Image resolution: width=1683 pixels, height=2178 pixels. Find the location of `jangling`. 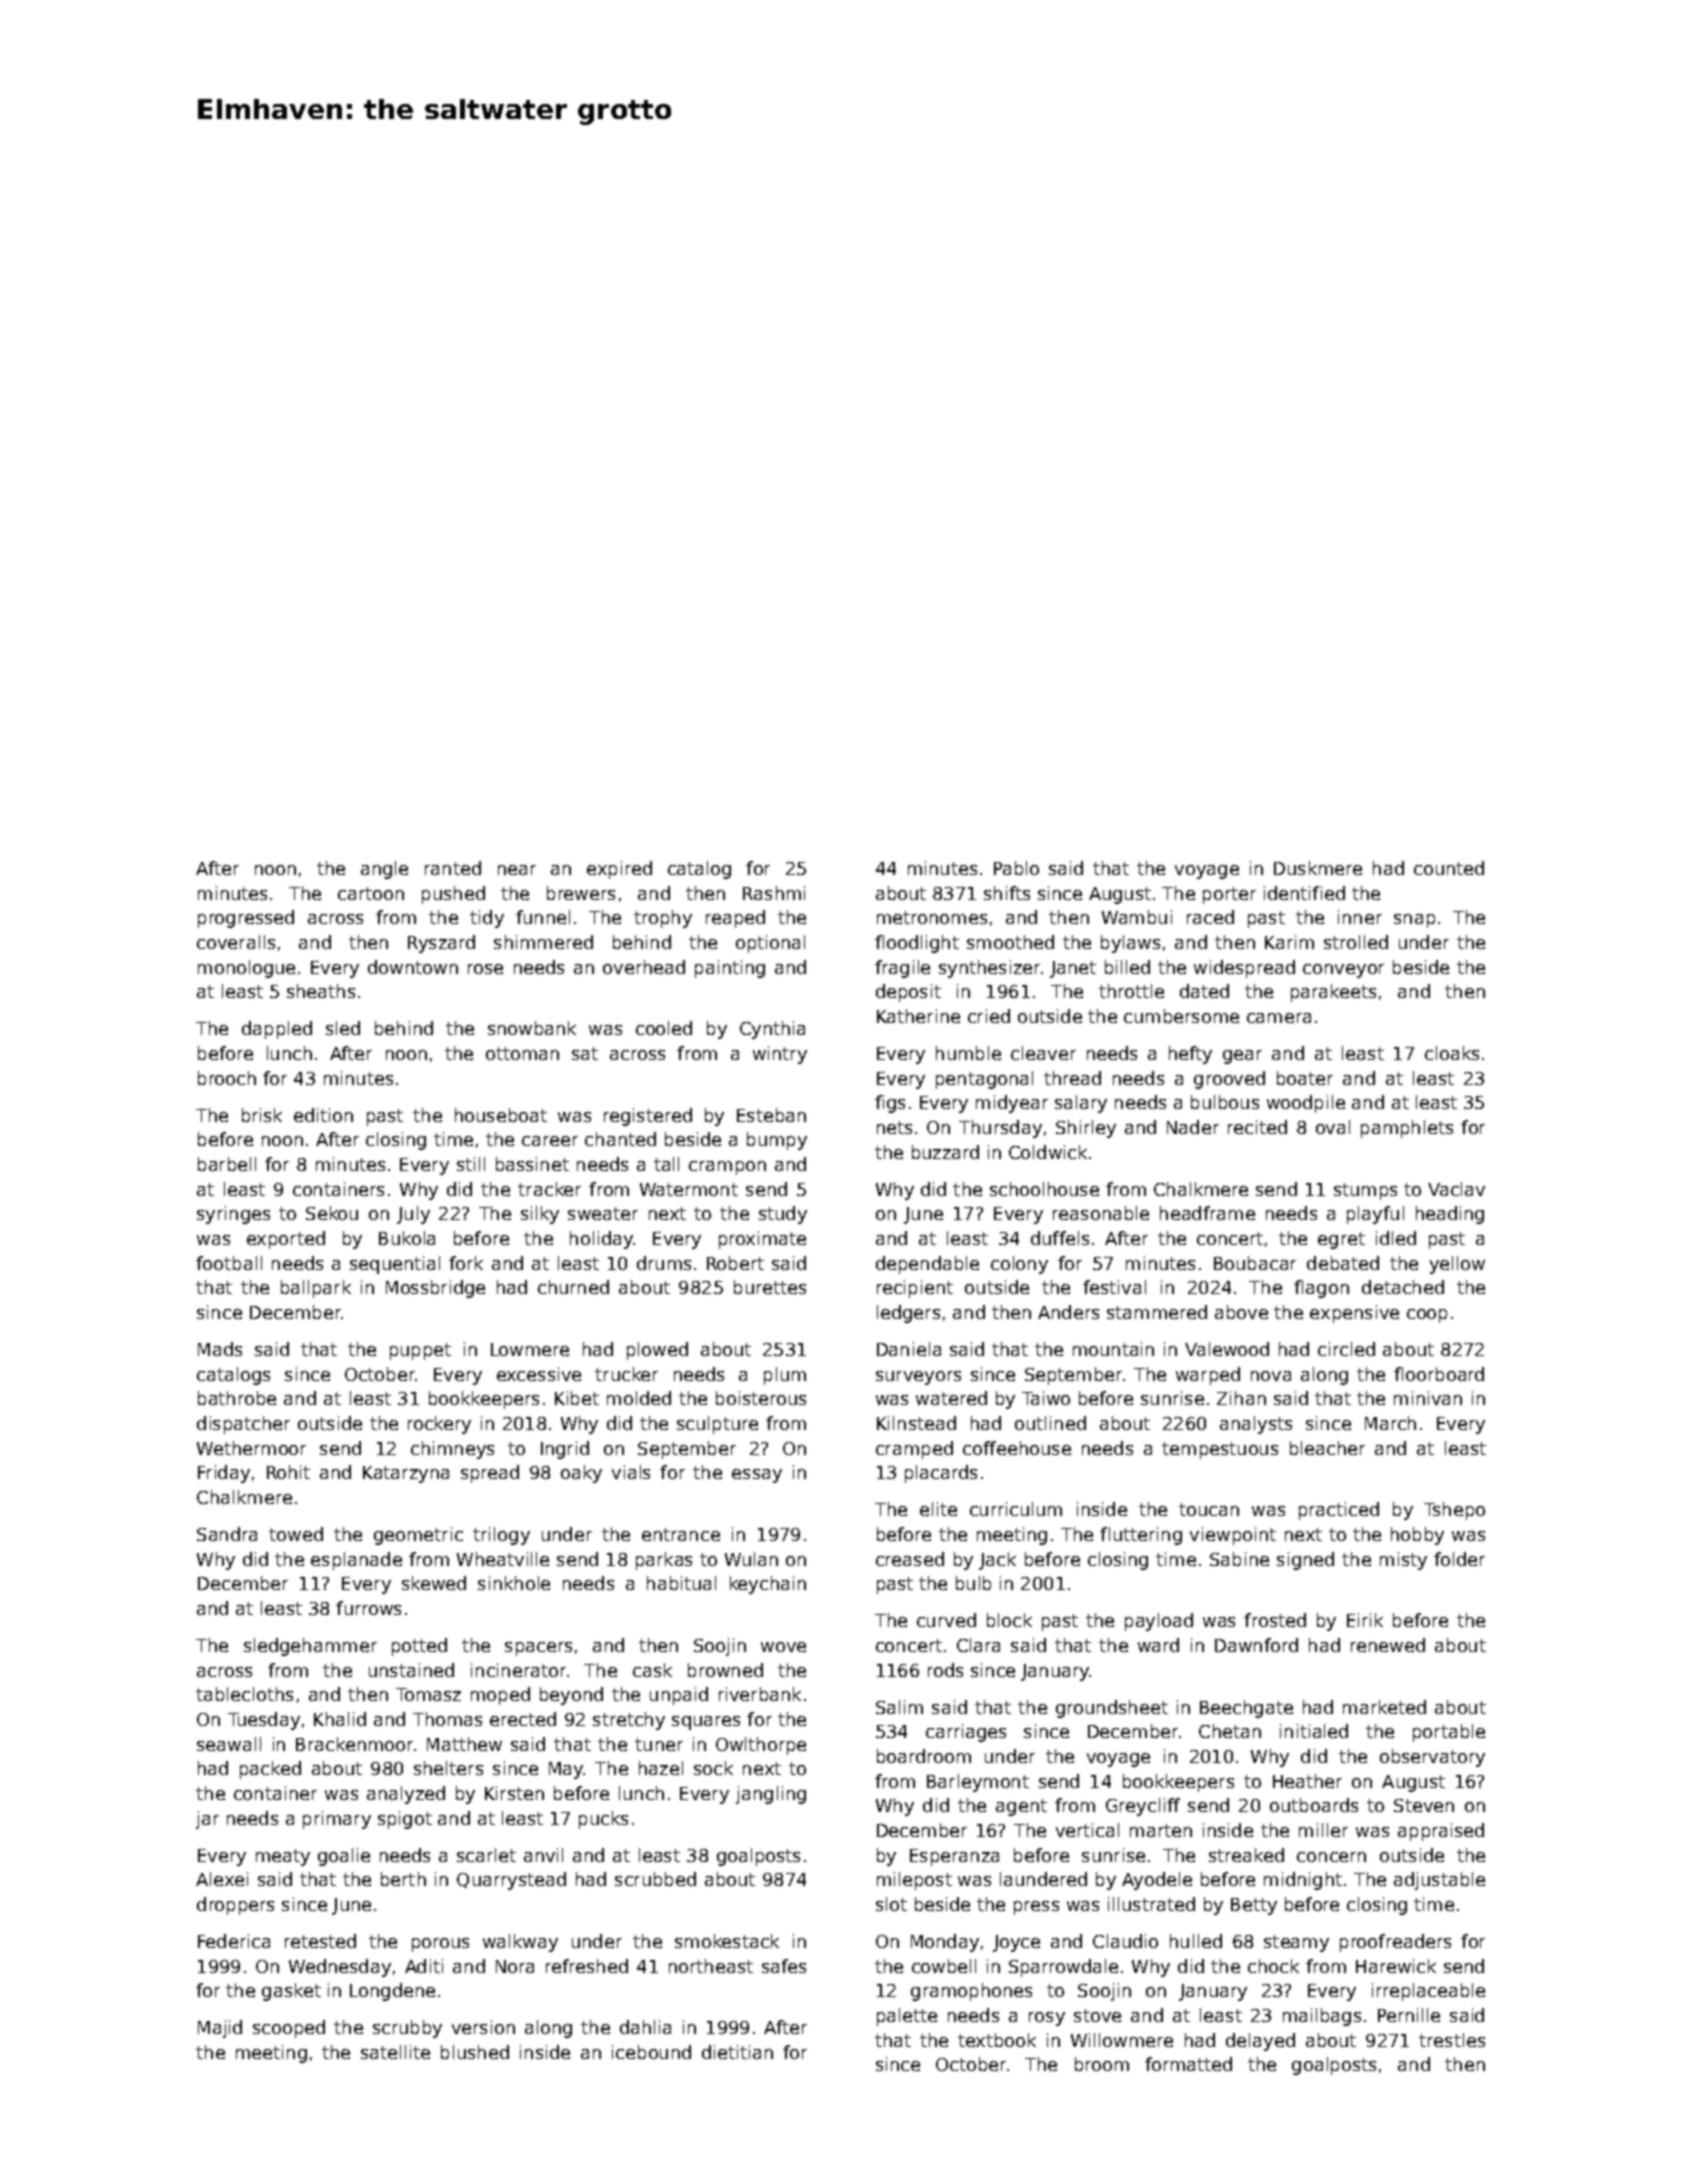

jangling is located at coordinates (771, 1795).
